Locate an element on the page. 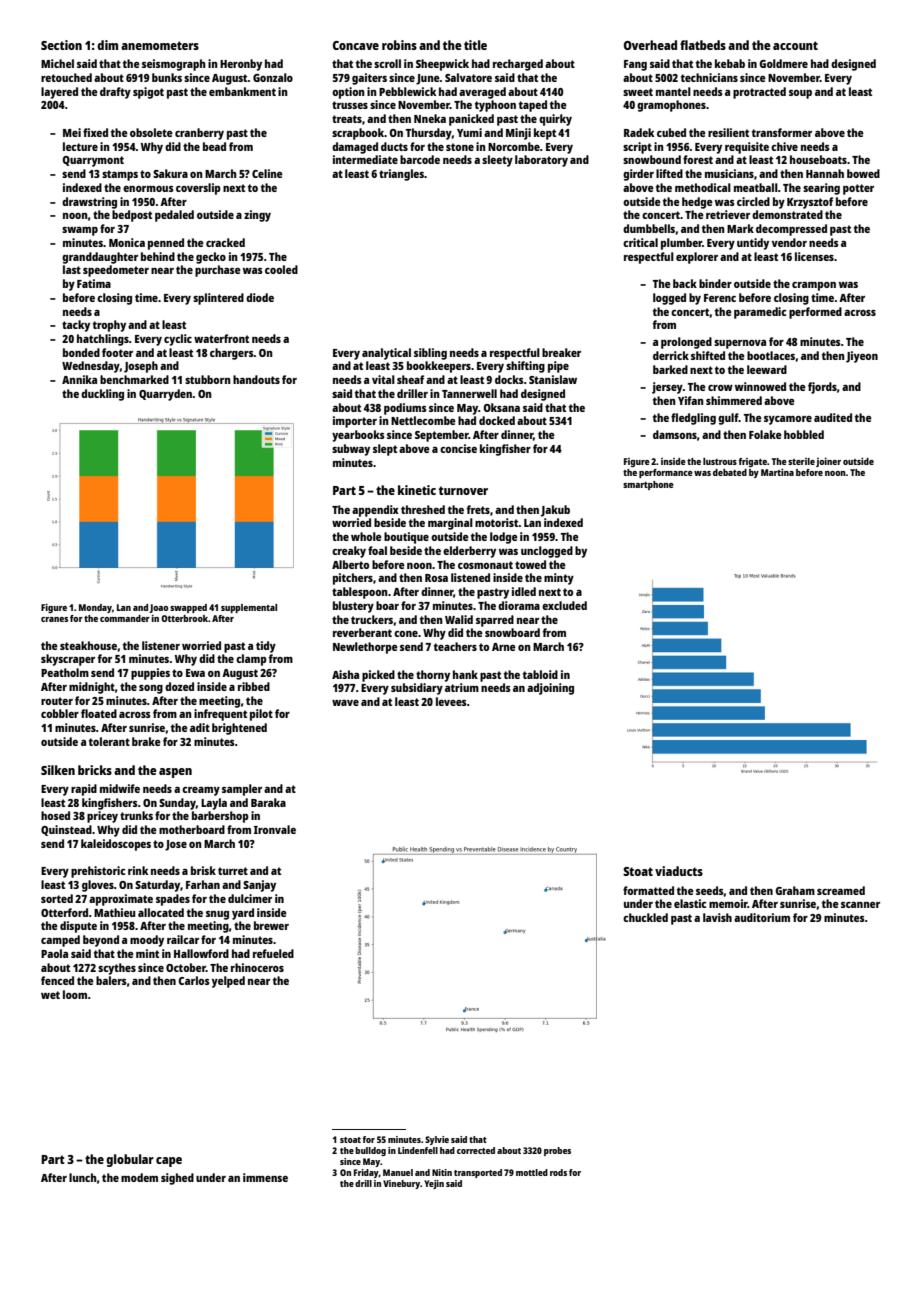 The height and width of the image is (1308, 924). flatbeds is located at coordinates (703, 45).
